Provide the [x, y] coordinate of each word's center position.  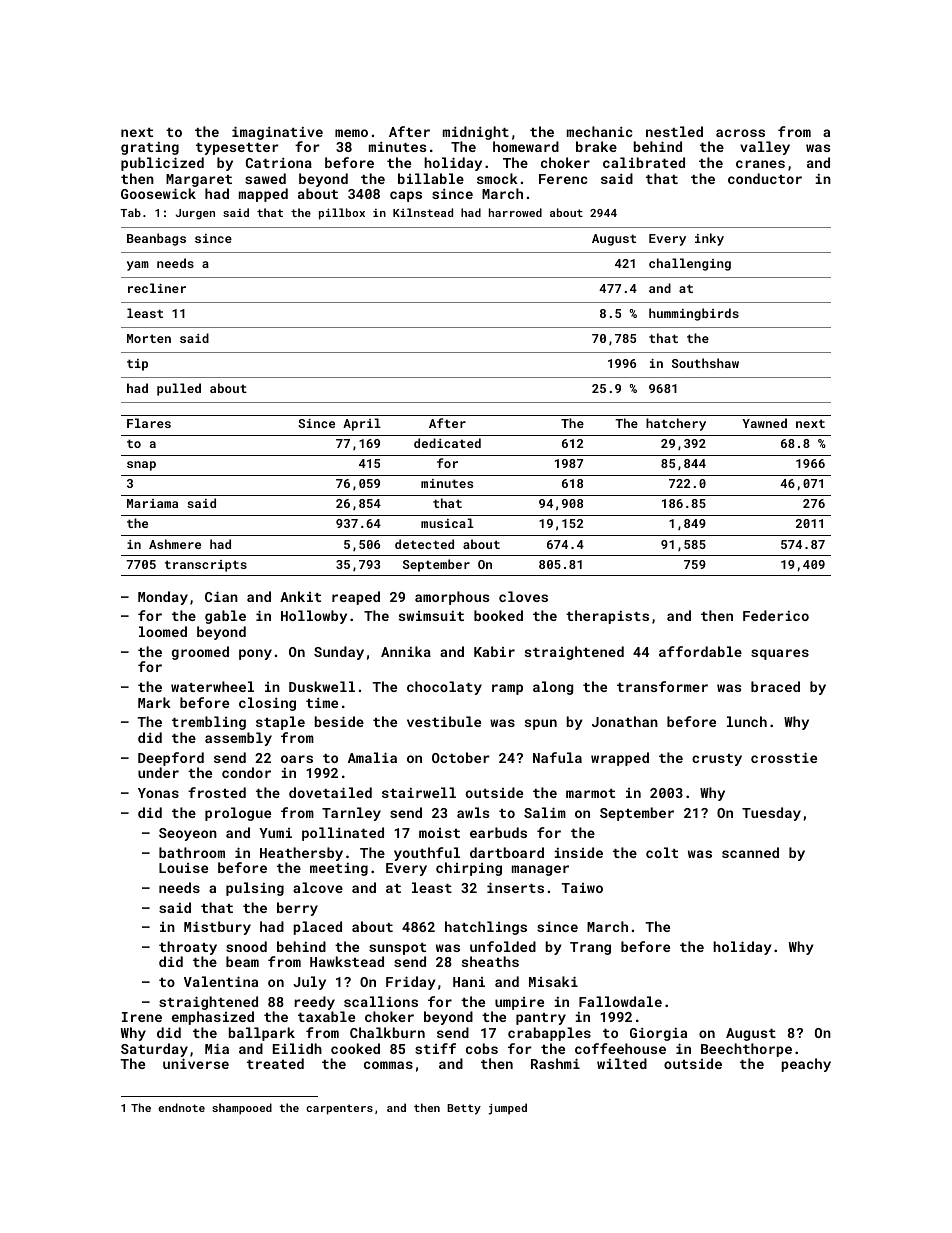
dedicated [447, 443]
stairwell [419, 792]
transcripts [206, 566]
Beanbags [156, 239]
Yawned [764, 423]
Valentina [221, 981]
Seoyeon [188, 834]
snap [141, 466]
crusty [717, 760]
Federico [776, 615]
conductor [765, 178]
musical [447, 523]
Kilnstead [423, 212]
